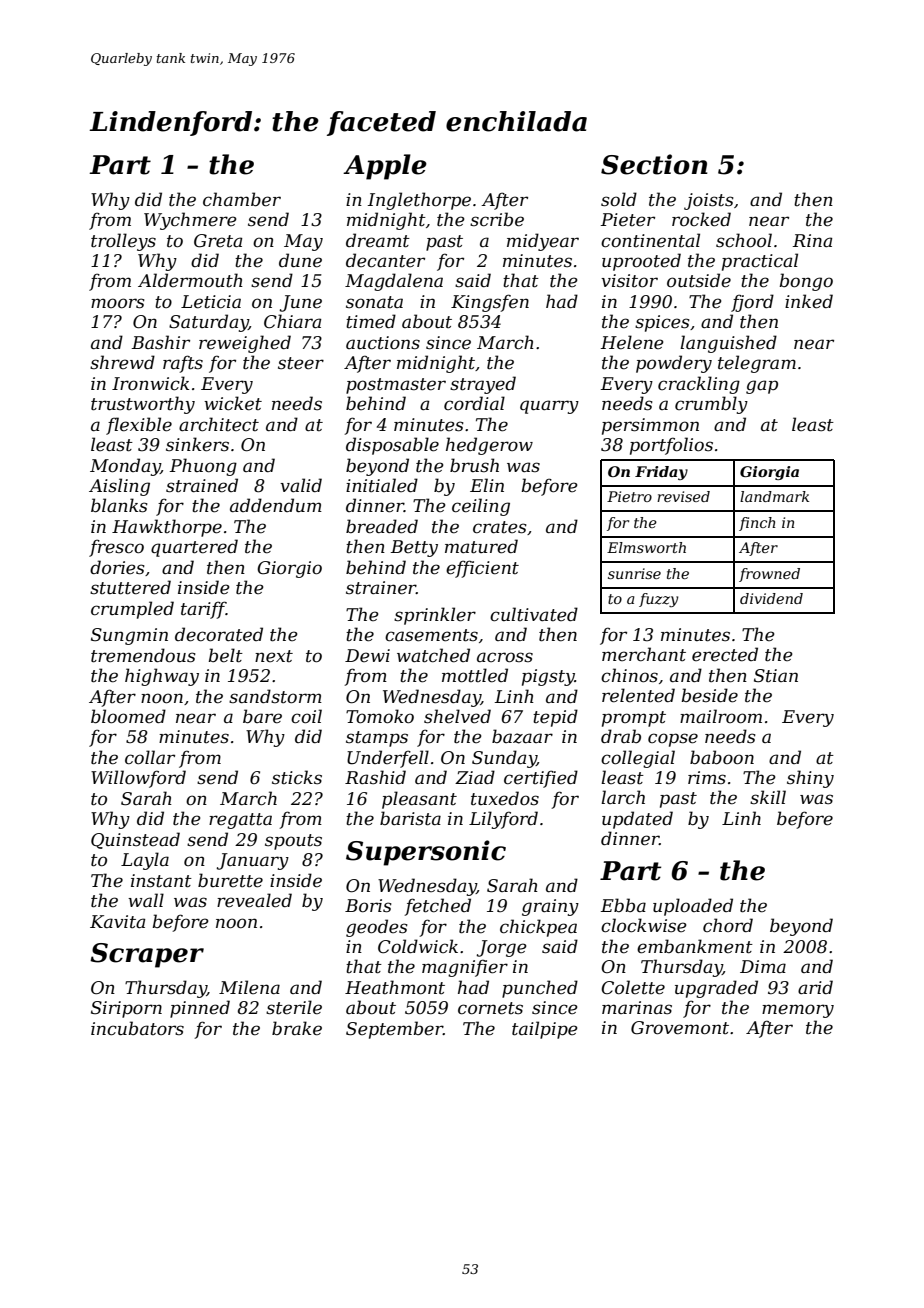  I want to click on landmark, so click(774, 496).
